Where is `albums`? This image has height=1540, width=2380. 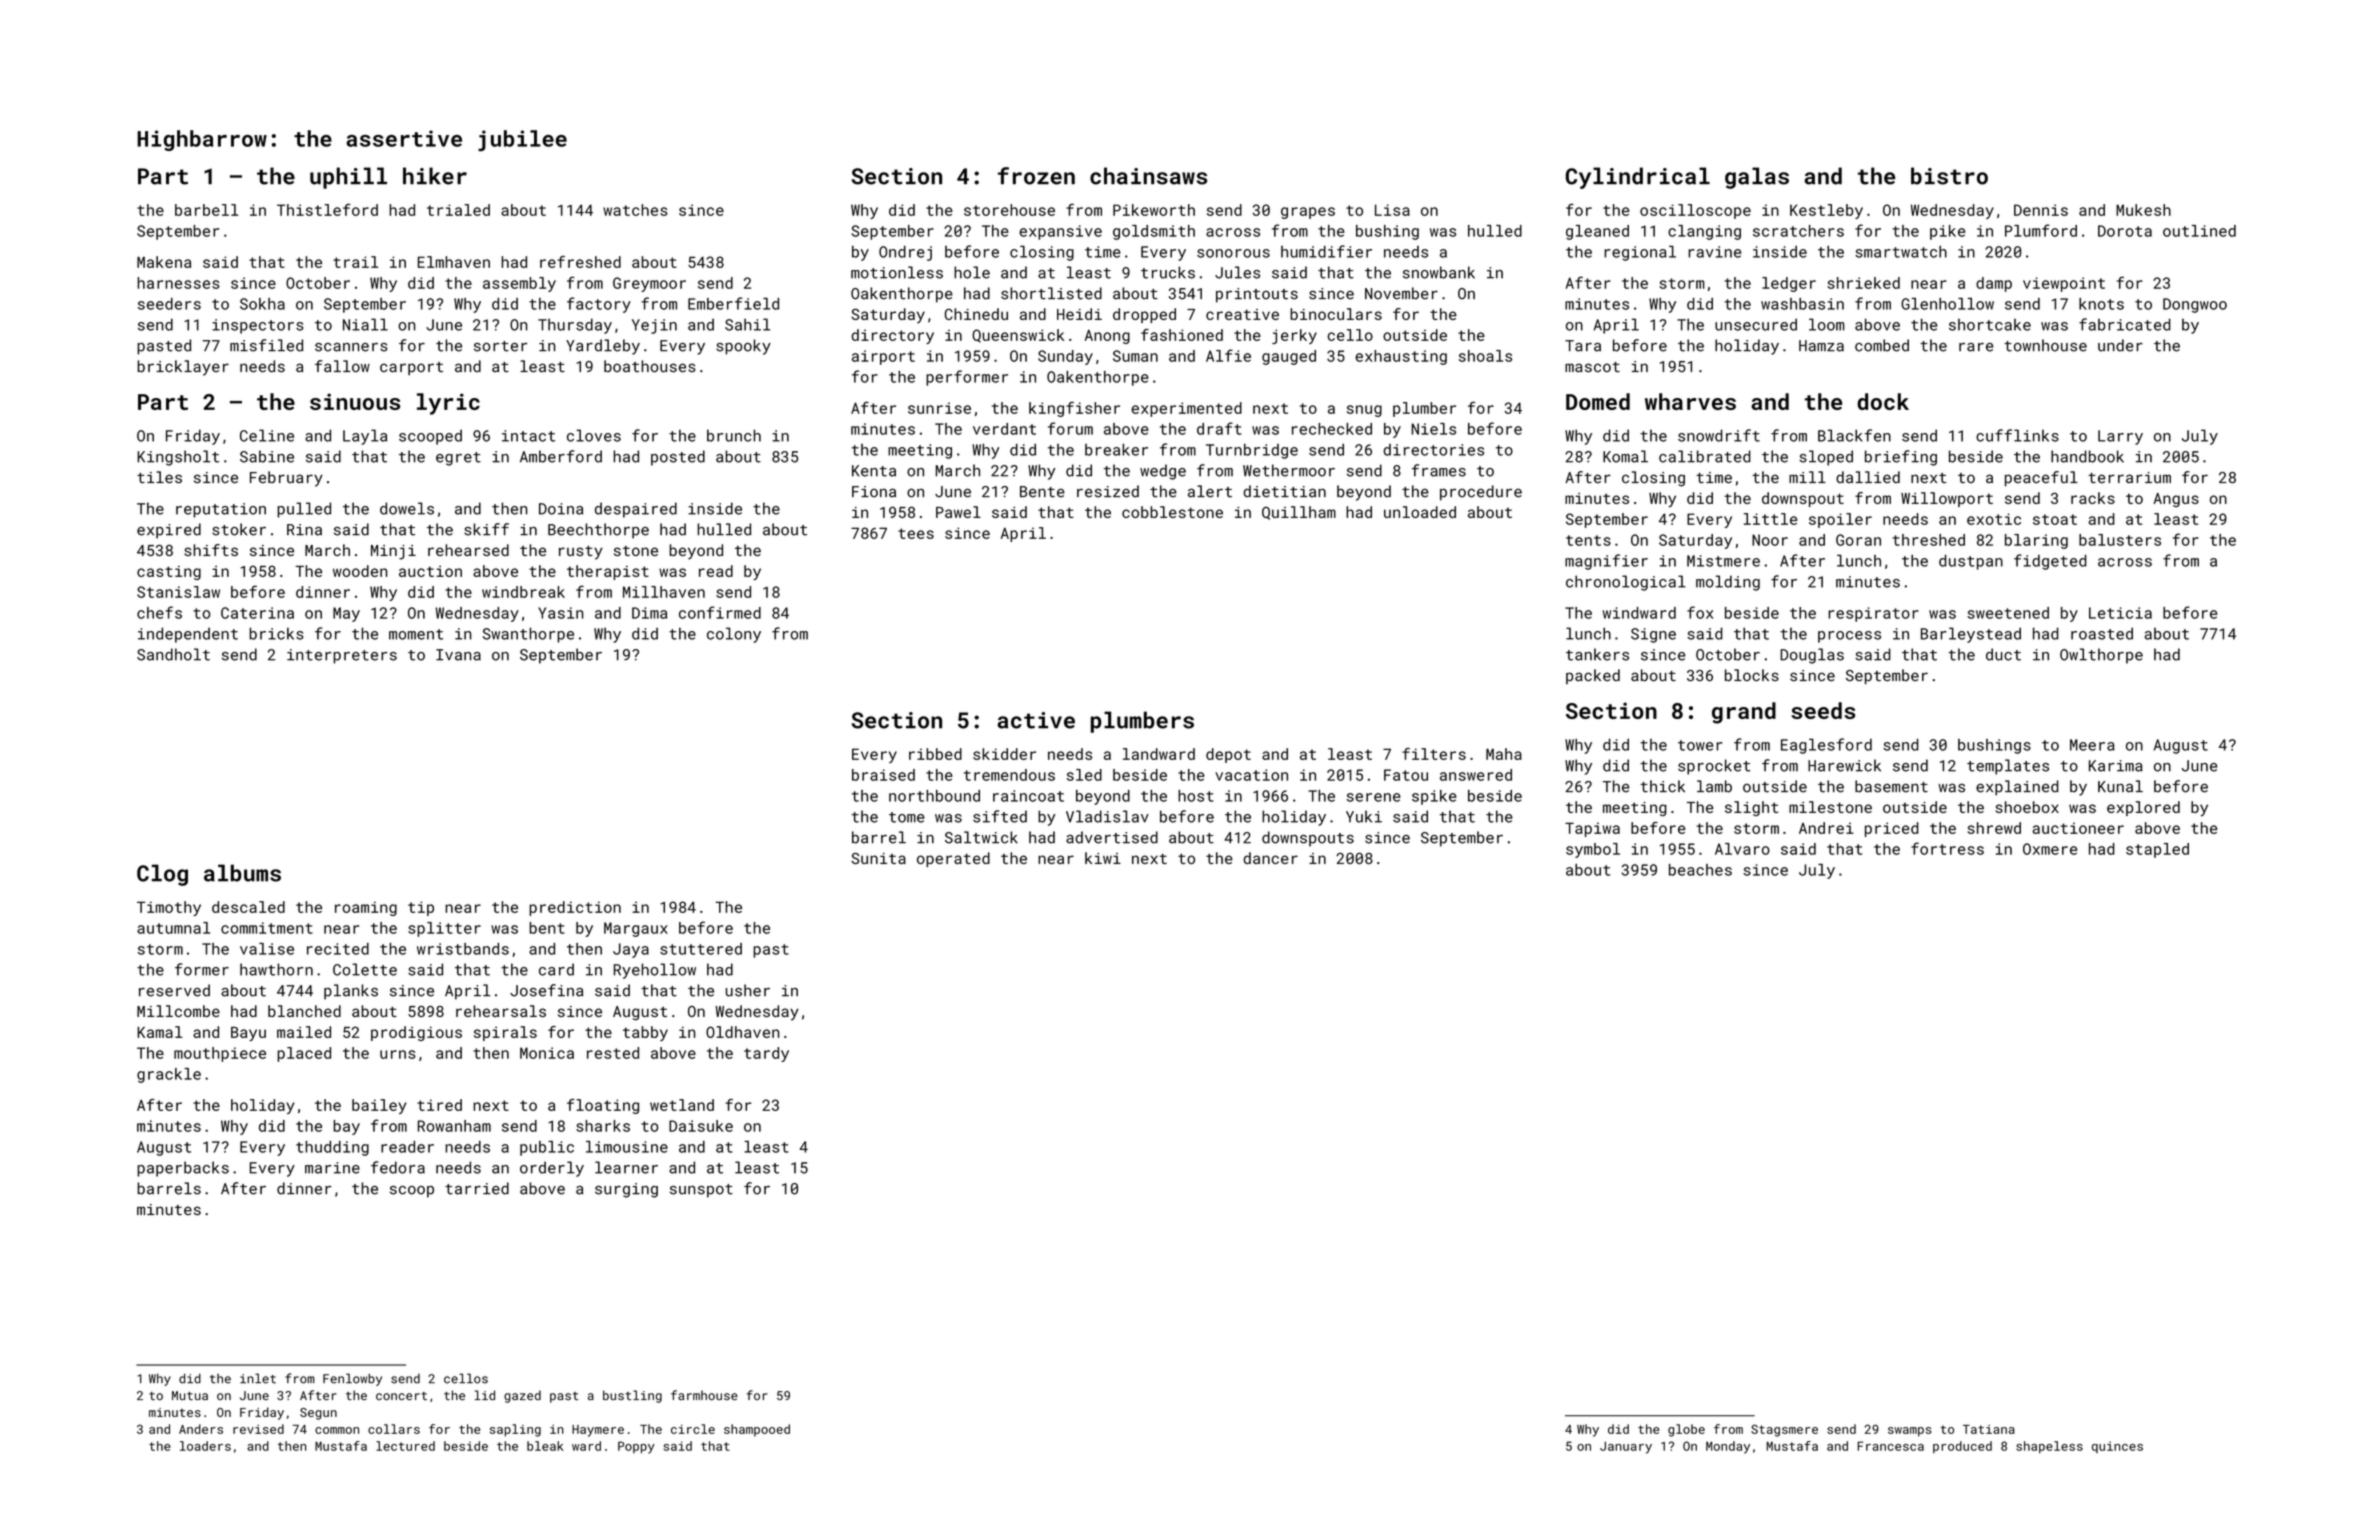
albums is located at coordinates (242, 873).
